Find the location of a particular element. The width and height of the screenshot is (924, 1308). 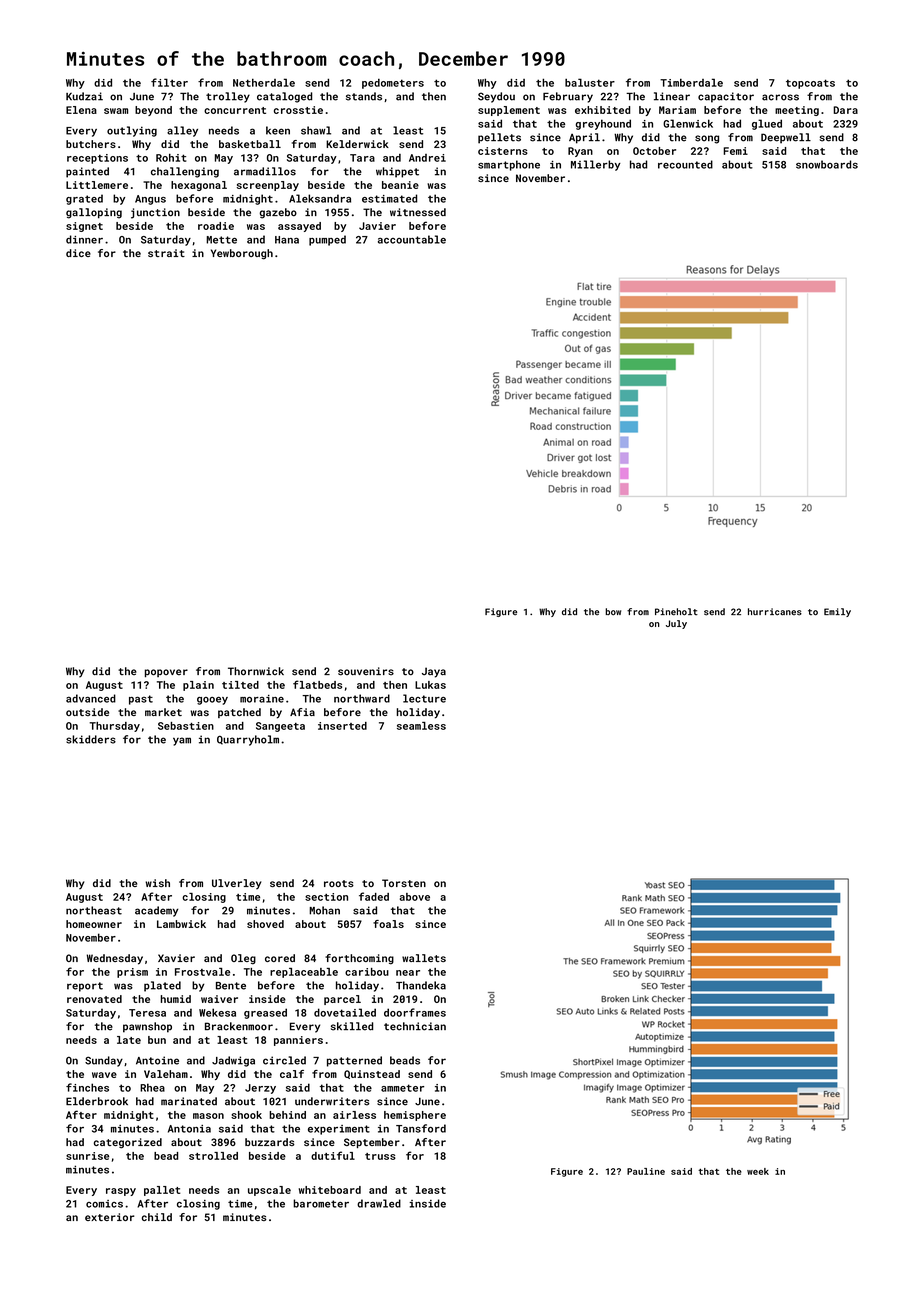

filter is located at coordinates (169, 82).
